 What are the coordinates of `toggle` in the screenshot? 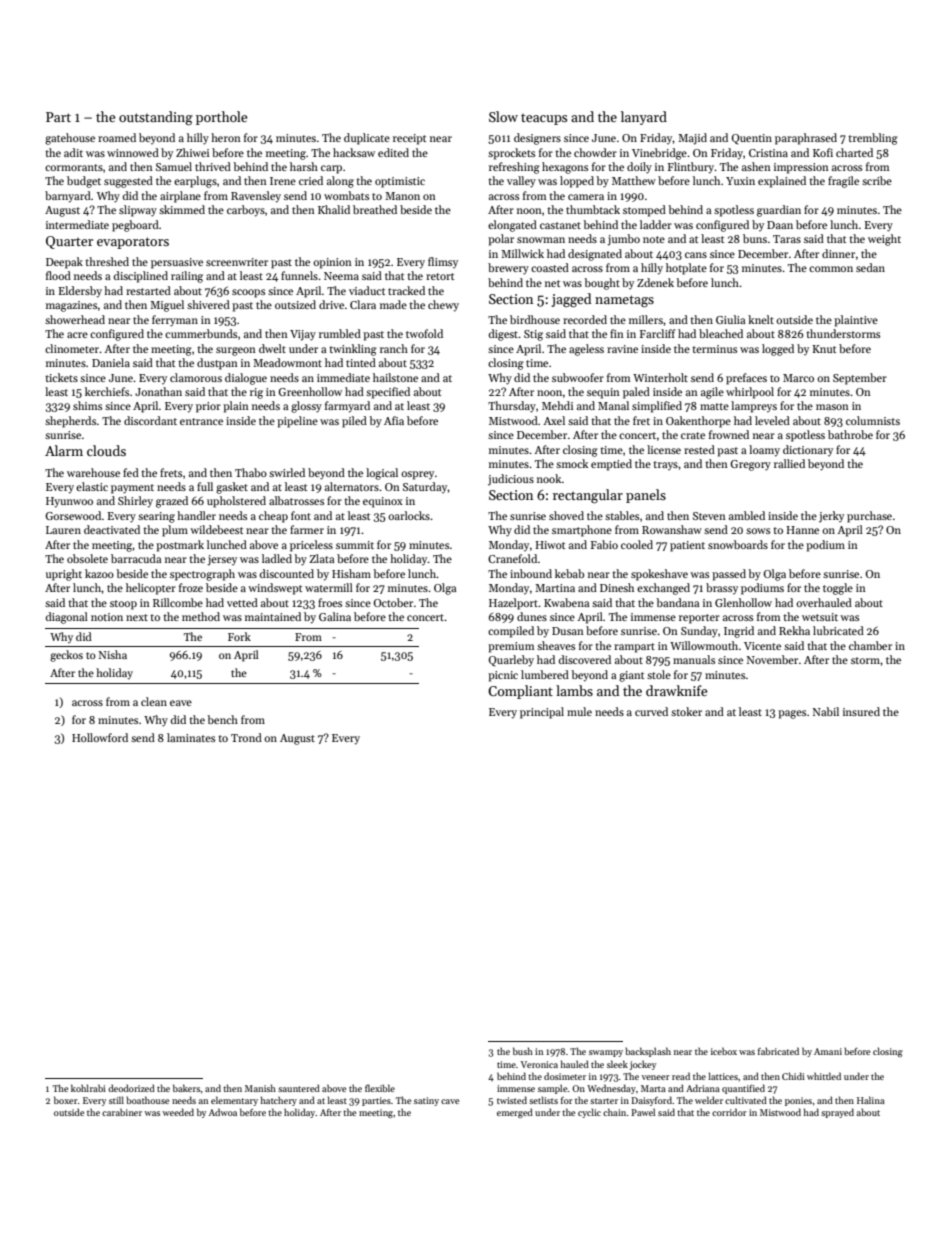 It's located at (838, 589).
